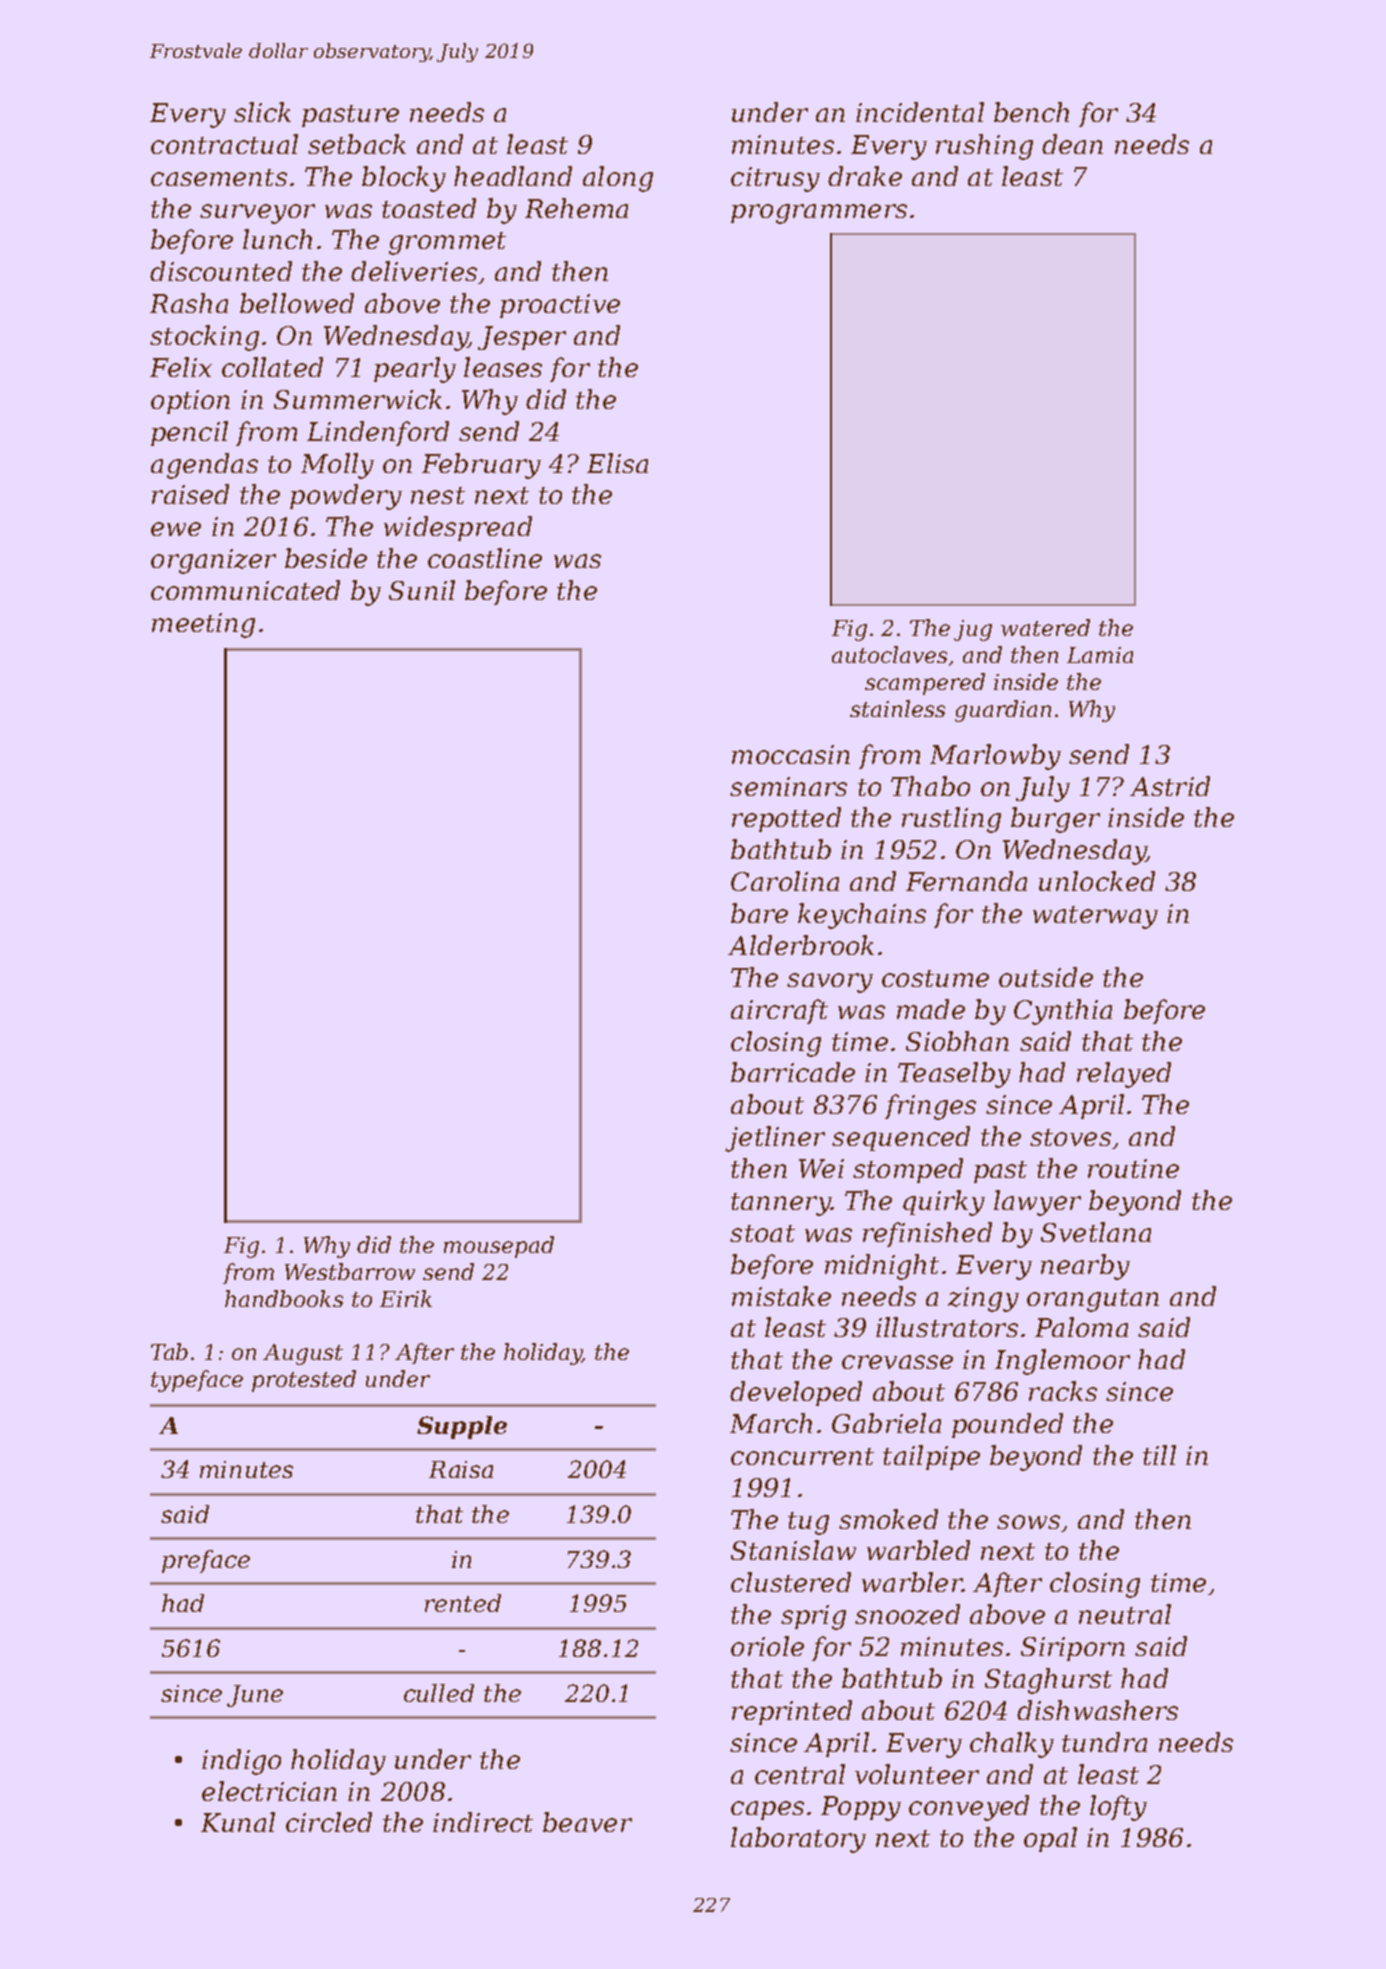 Image resolution: width=1386 pixels, height=1969 pixels. What do you see at coordinates (350, 1271) in the screenshot?
I see `Westbarrow` at bounding box center [350, 1271].
